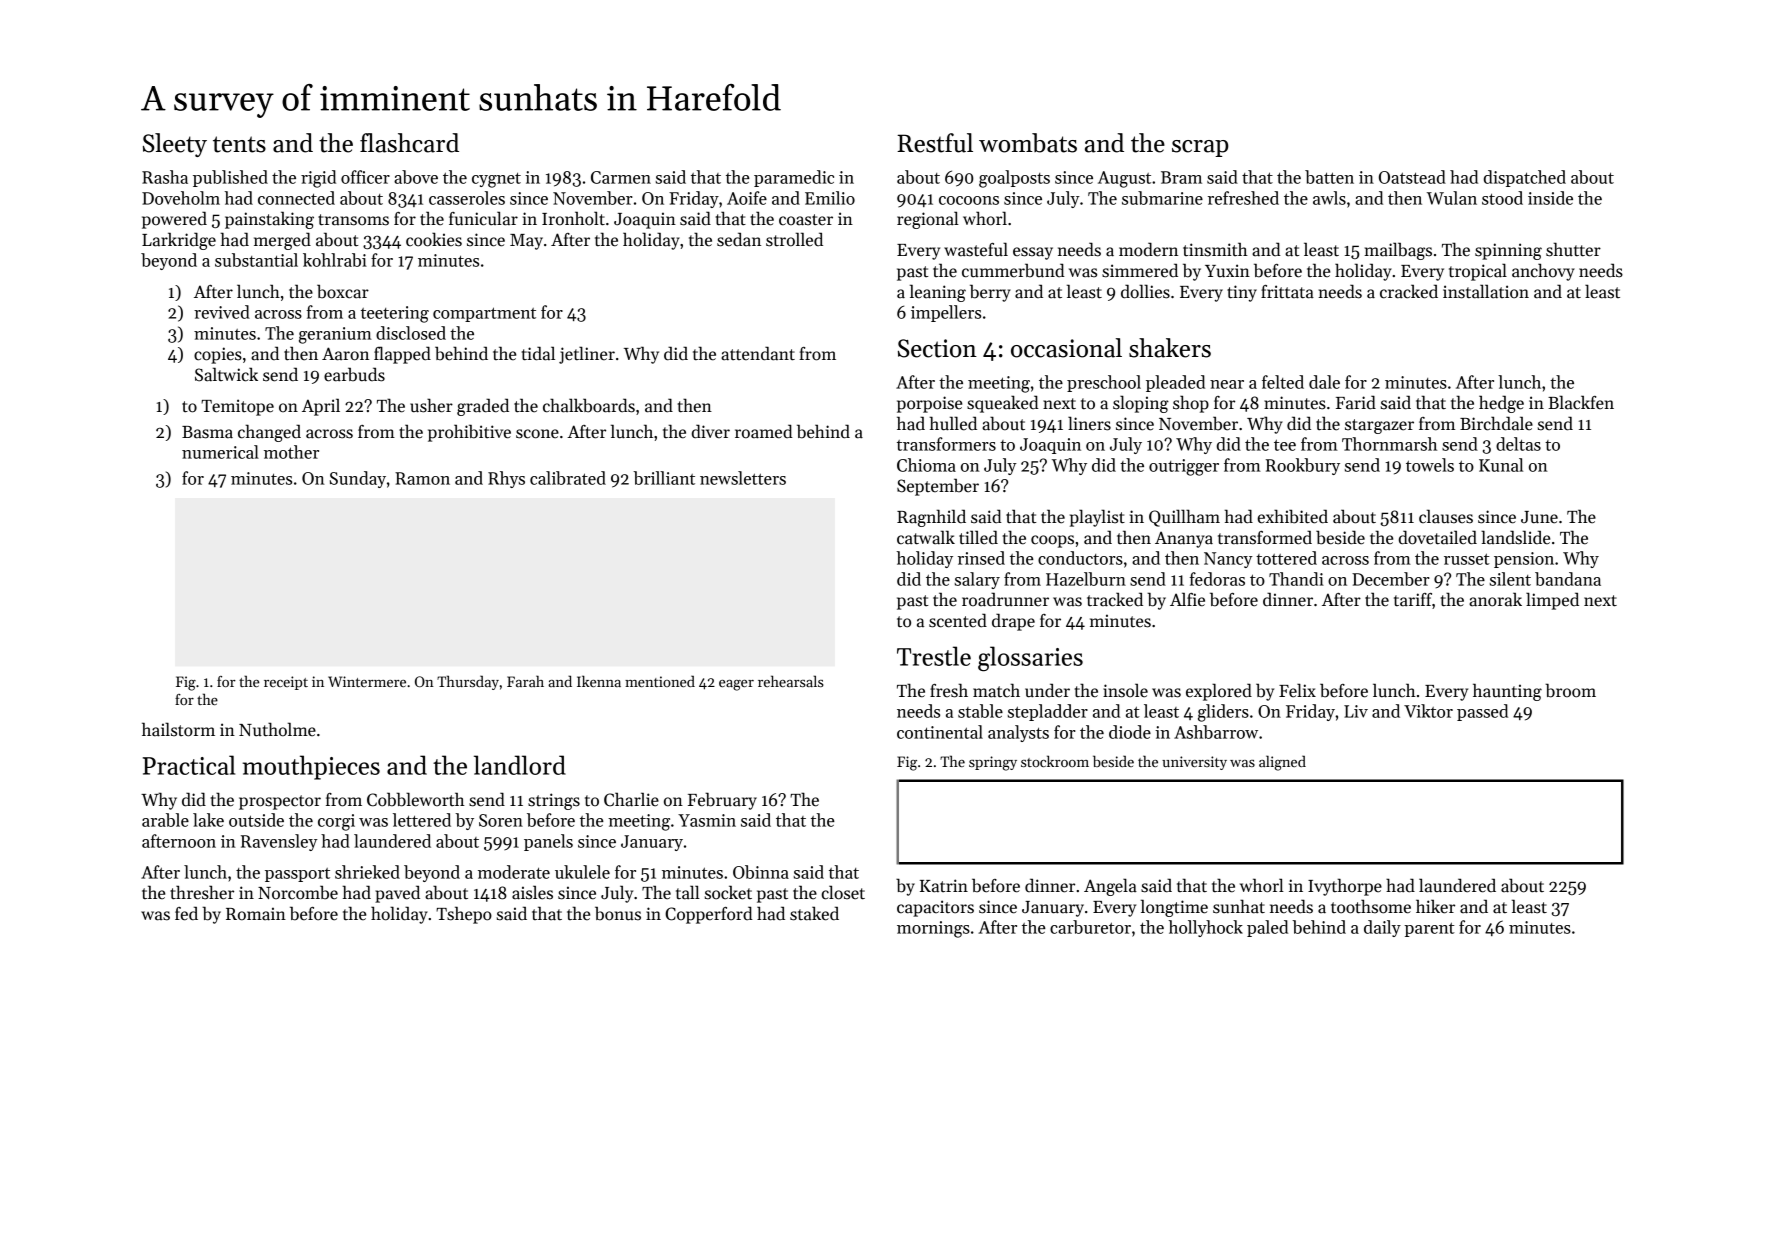 The image size is (1765, 1248). What do you see at coordinates (1242, 293) in the image?
I see `tiny` at bounding box center [1242, 293].
